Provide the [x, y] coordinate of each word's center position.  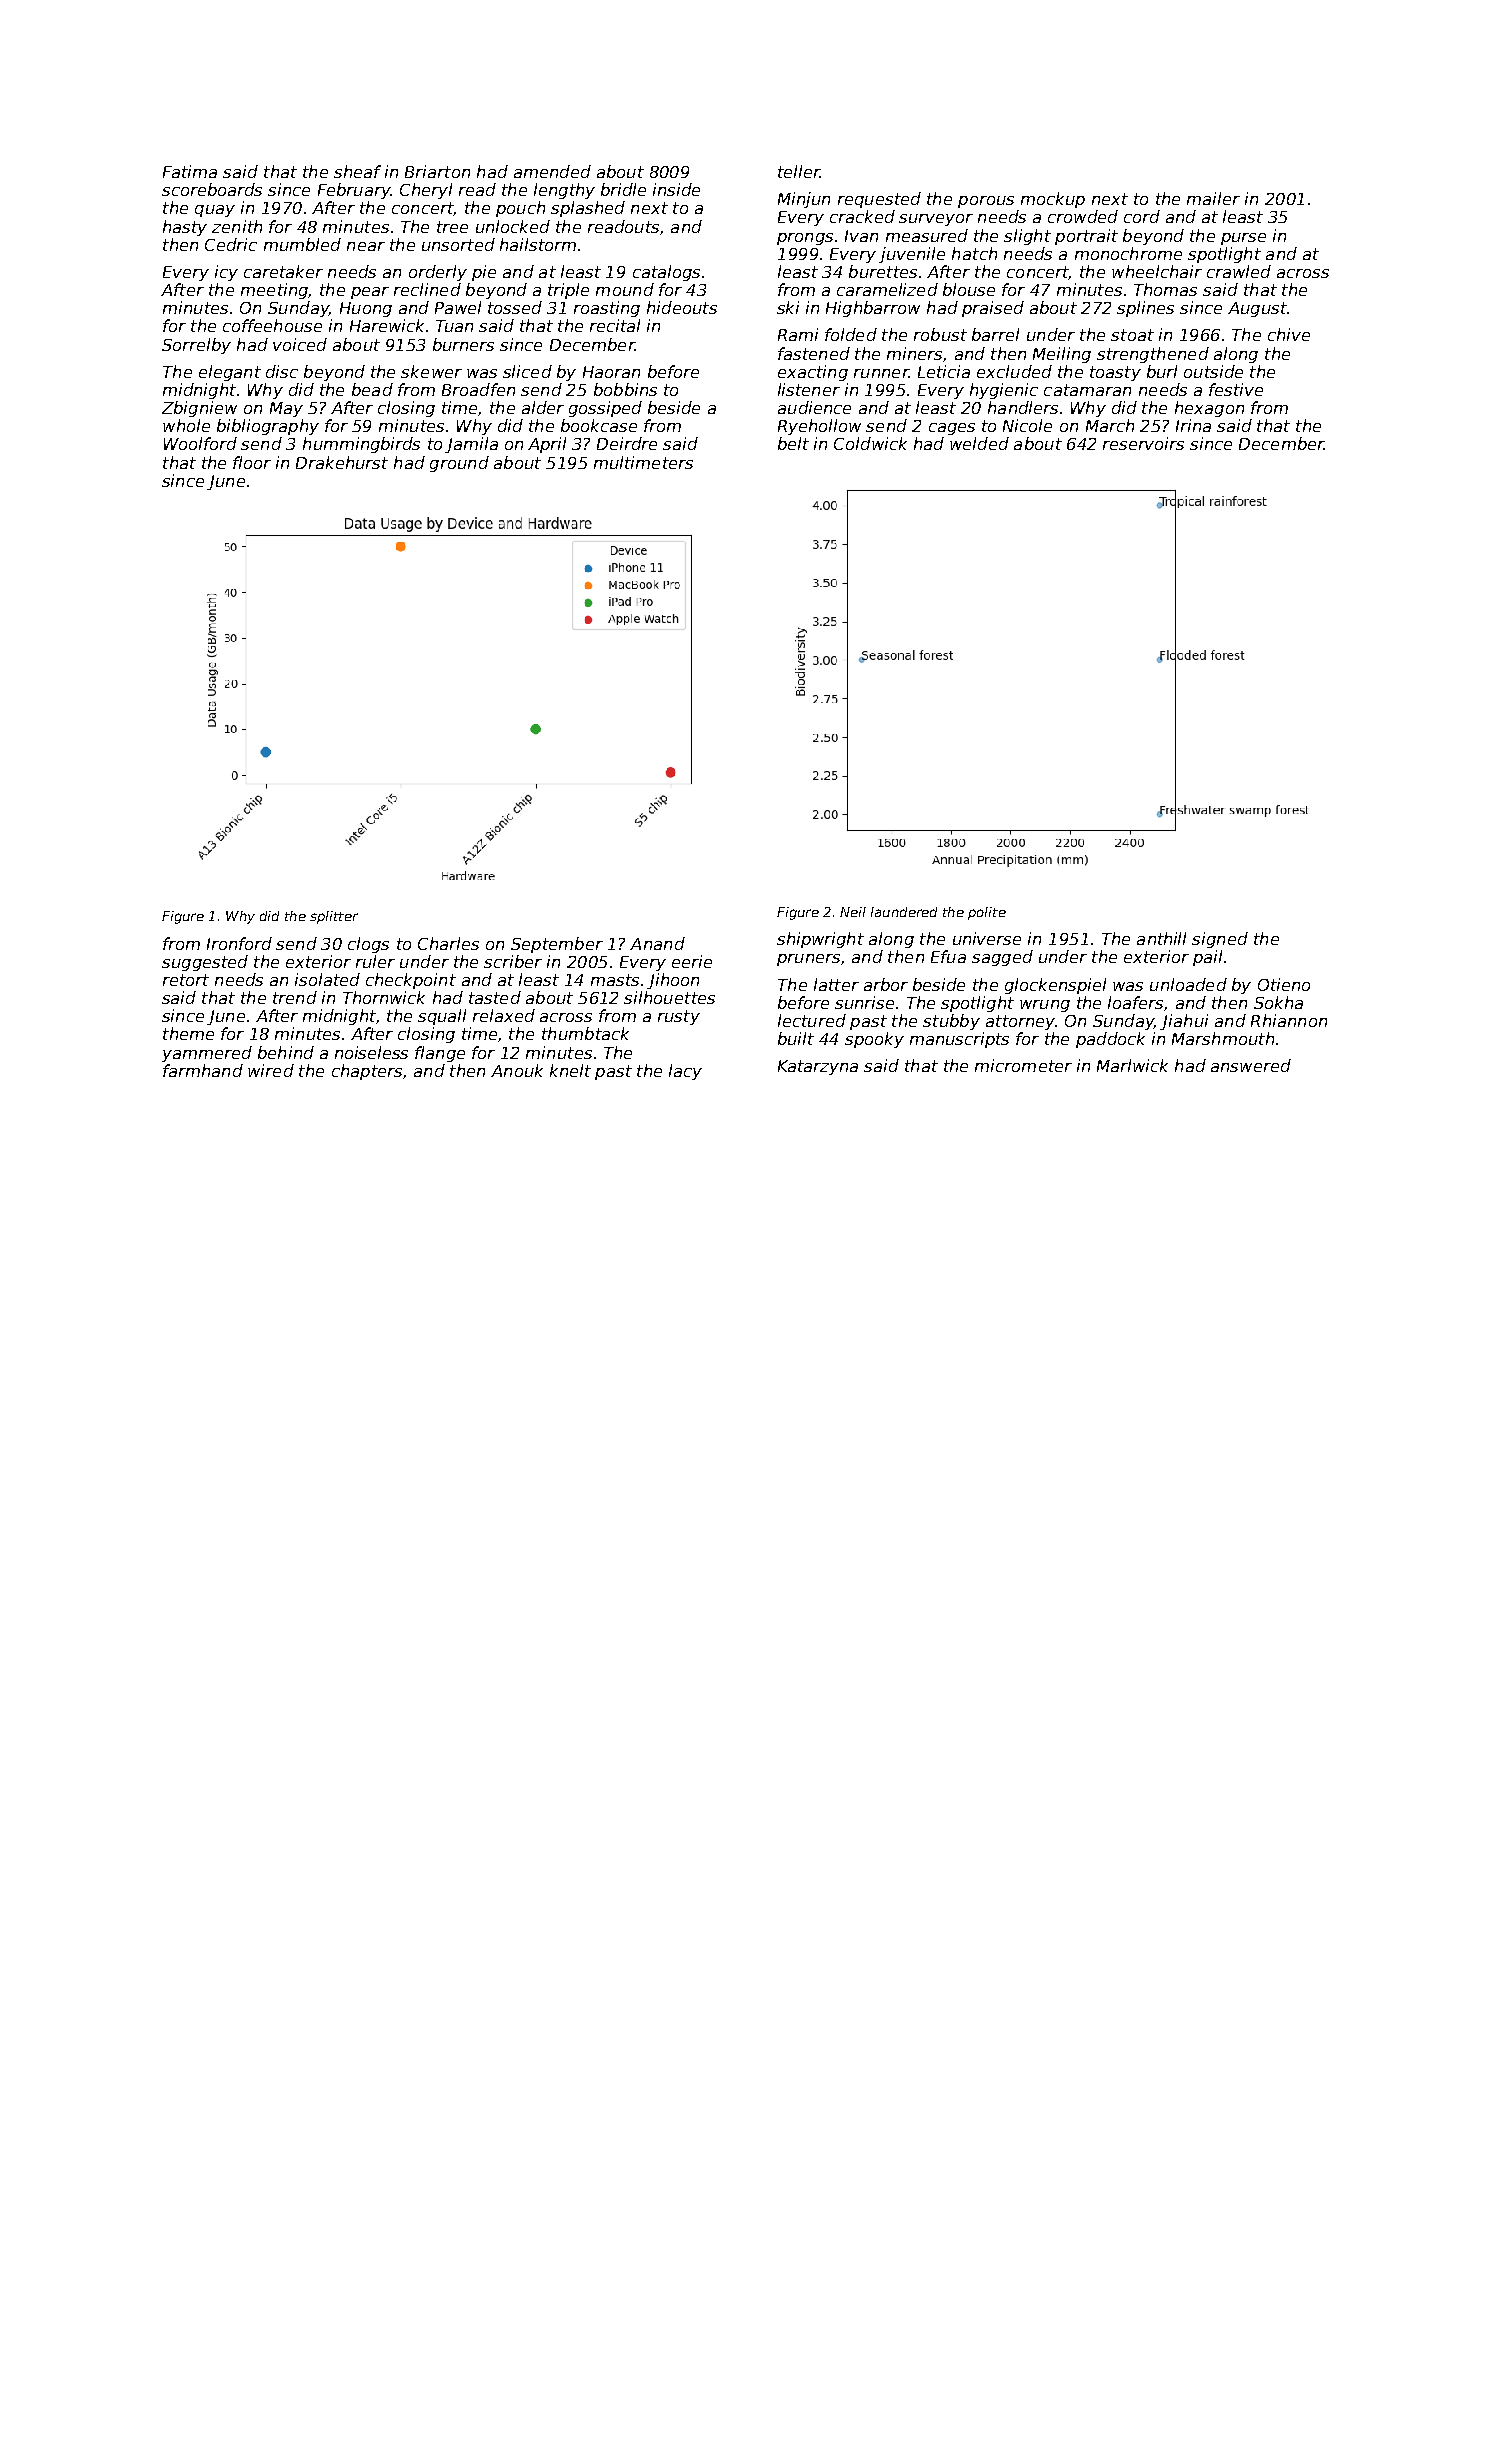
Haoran [611, 372]
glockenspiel [1055, 986]
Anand [657, 943]
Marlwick [1132, 1065]
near [366, 246]
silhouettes [669, 997]
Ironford [239, 943]
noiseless [371, 1052]
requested [879, 200]
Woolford [200, 443]
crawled [1239, 271]
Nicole [1027, 425]
